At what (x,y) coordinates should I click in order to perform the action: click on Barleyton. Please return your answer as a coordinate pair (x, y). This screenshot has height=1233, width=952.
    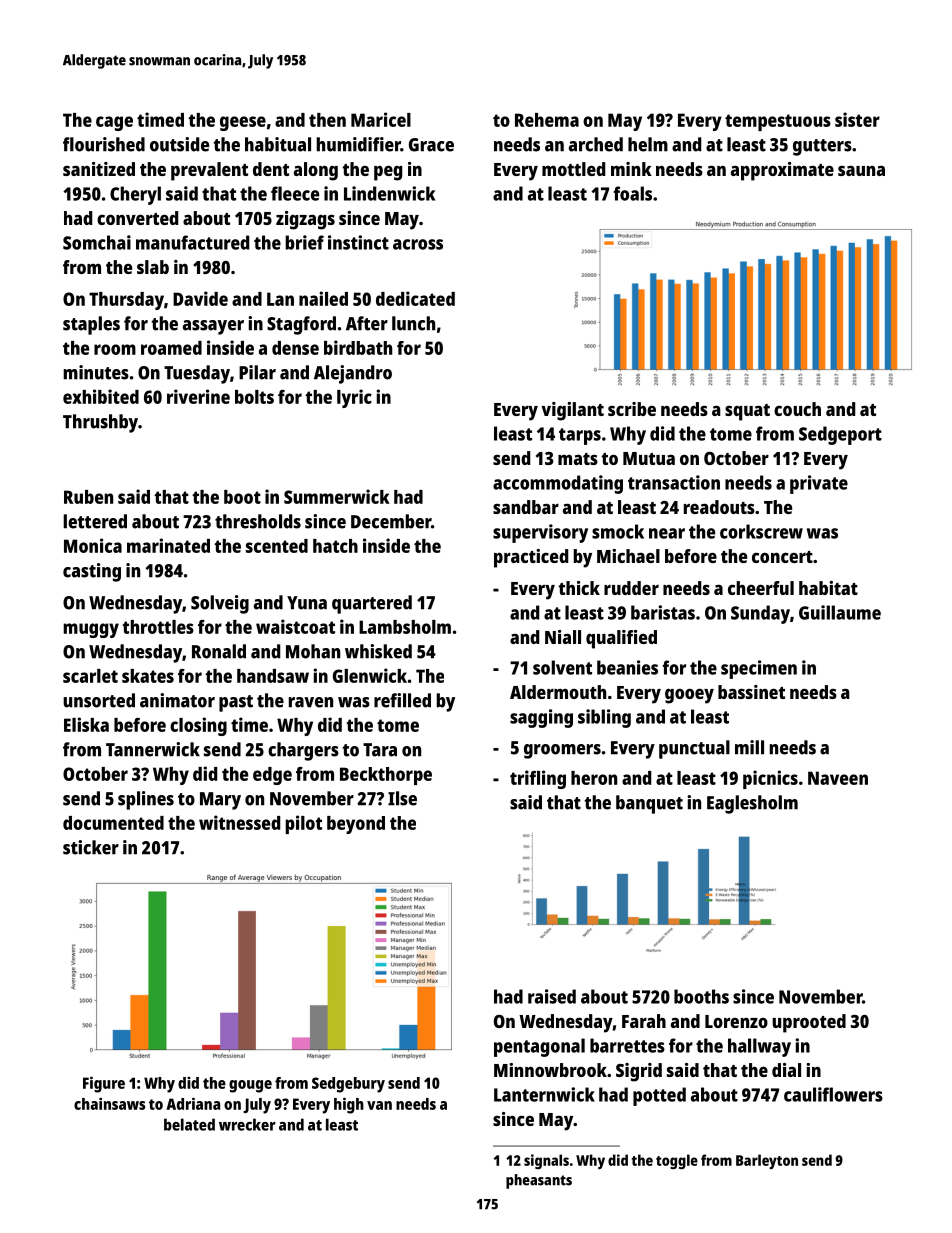
    Looking at the image, I should click on (767, 1161).
